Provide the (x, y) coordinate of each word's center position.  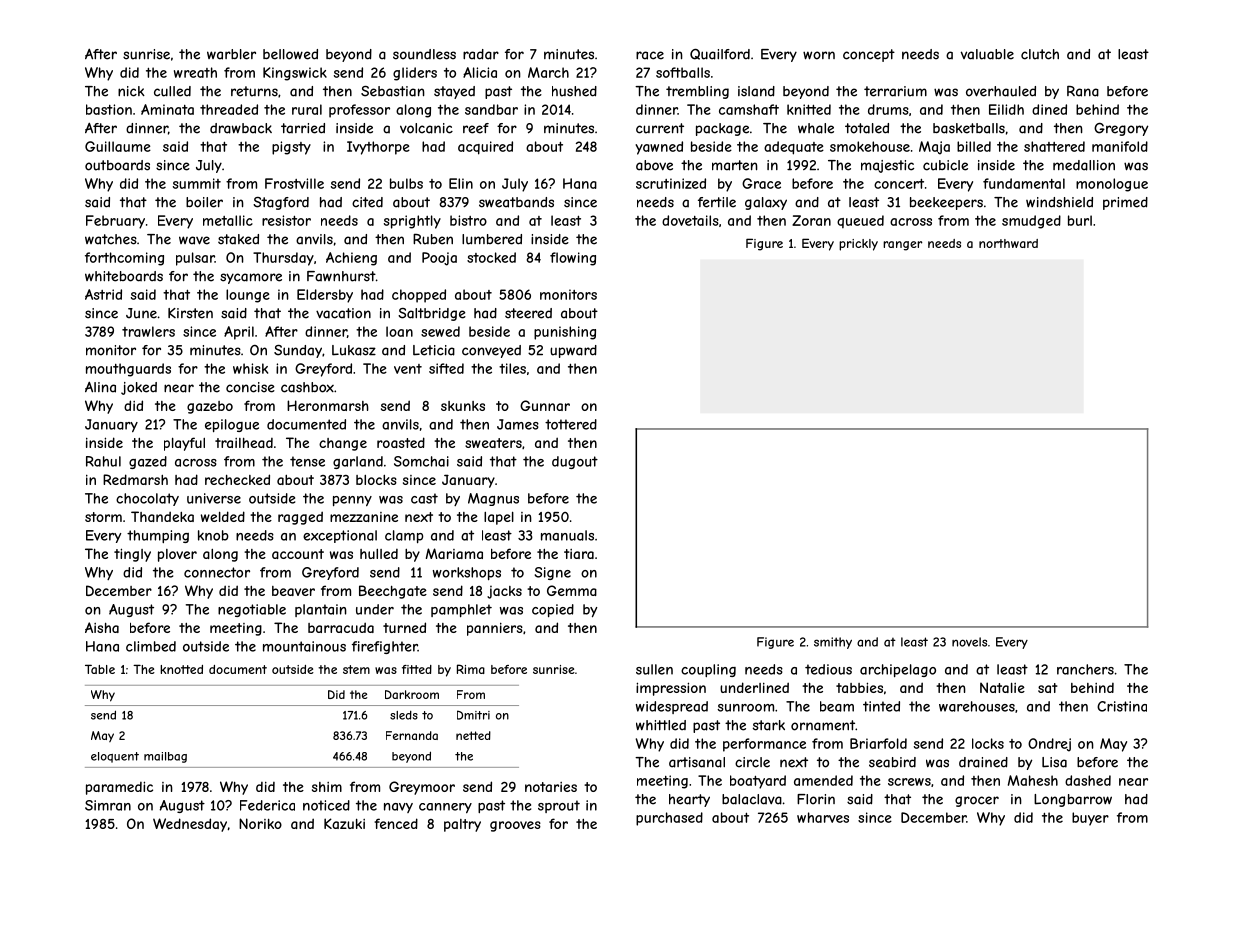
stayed (454, 92)
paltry (462, 825)
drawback (241, 128)
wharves (823, 817)
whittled (661, 725)
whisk (250, 368)
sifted (446, 368)
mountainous (304, 646)
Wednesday (190, 825)
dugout (575, 462)
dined (1049, 109)
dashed (1088, 780)
